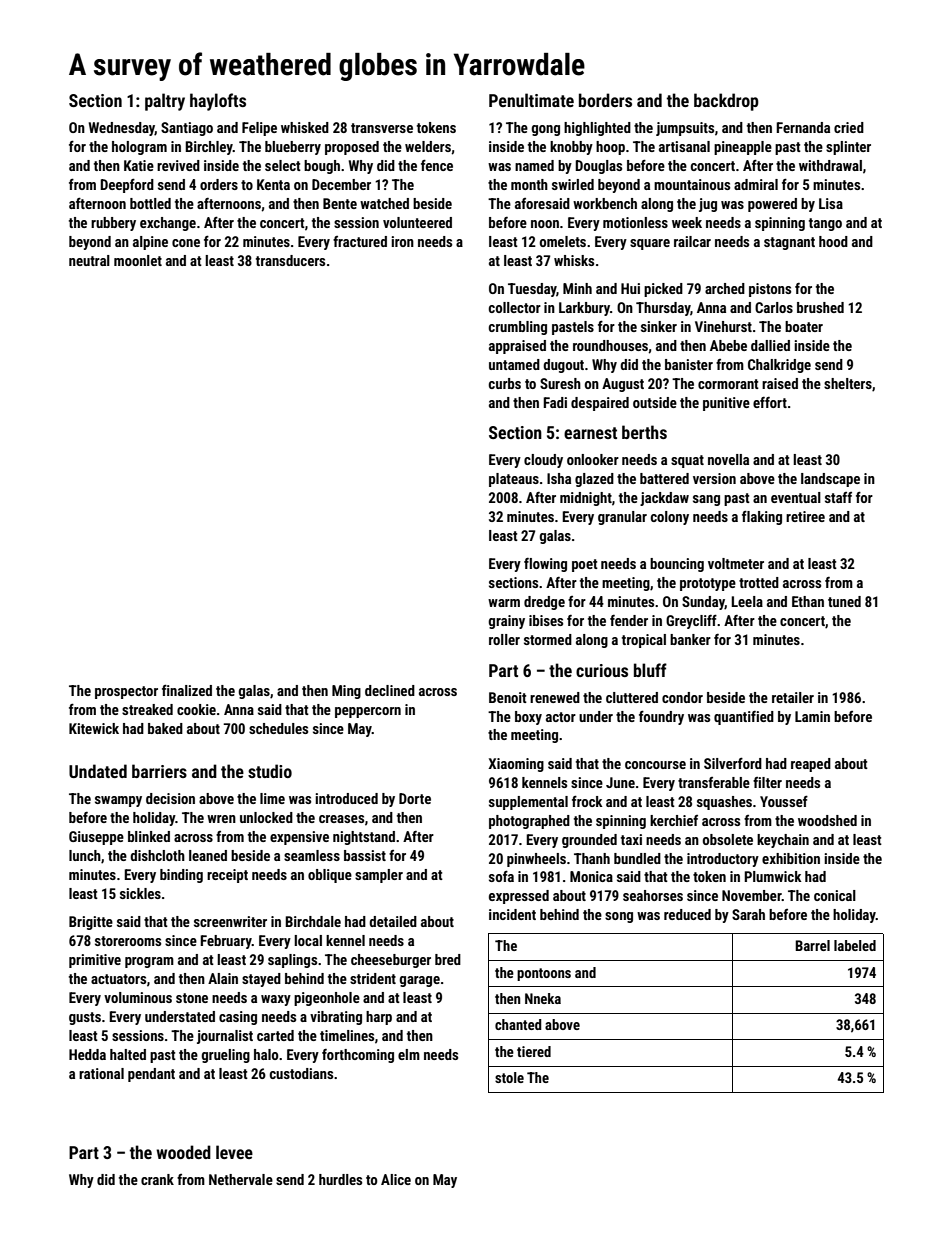 The width and height of the document is (952, 1233). What do you see at coordinates (528, 718) in the document?
I see `boxy` at bounding box center [528, 718].
